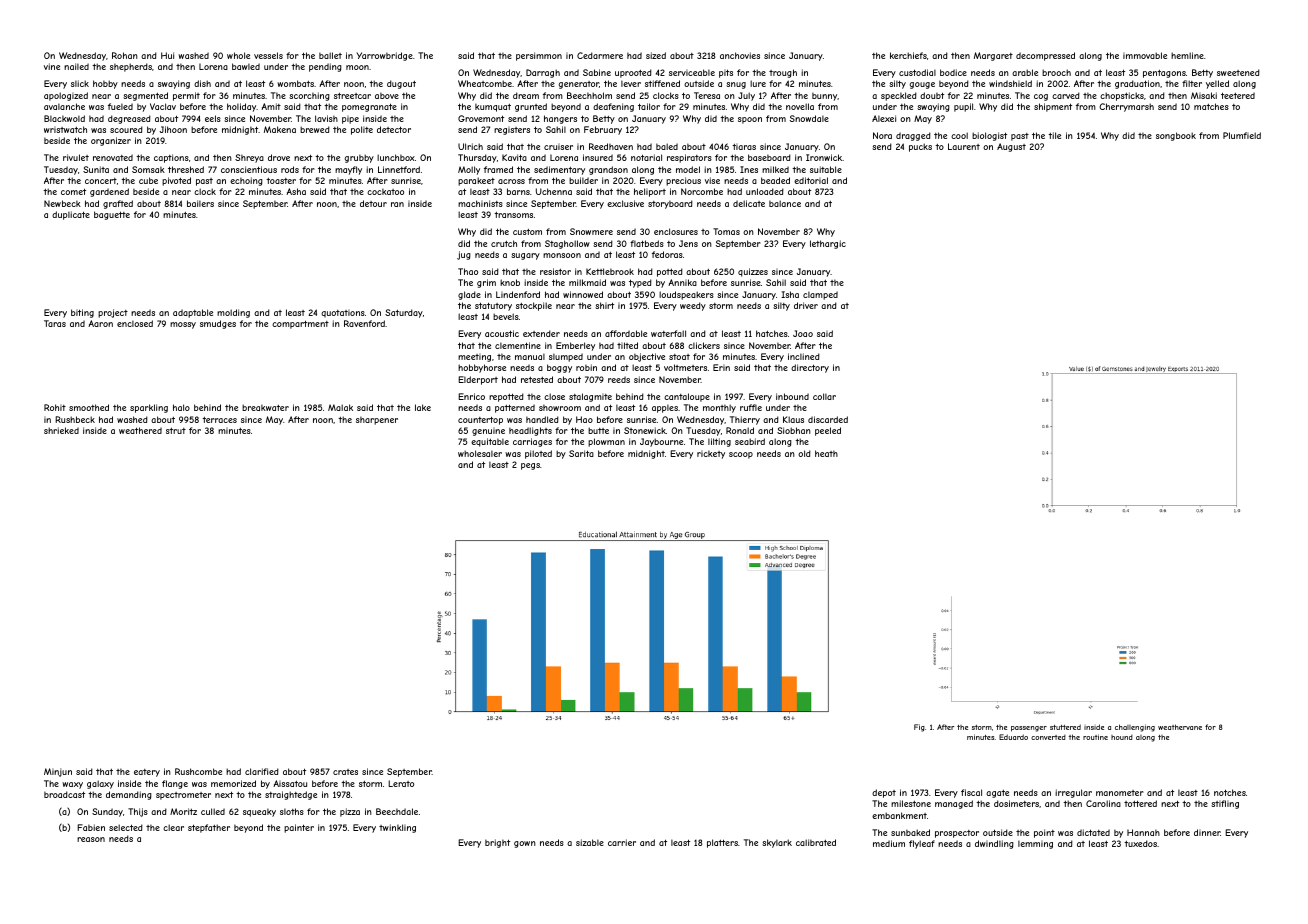 The image size is (1308, 924). I want to click on Moritz, so click(183, 811).
